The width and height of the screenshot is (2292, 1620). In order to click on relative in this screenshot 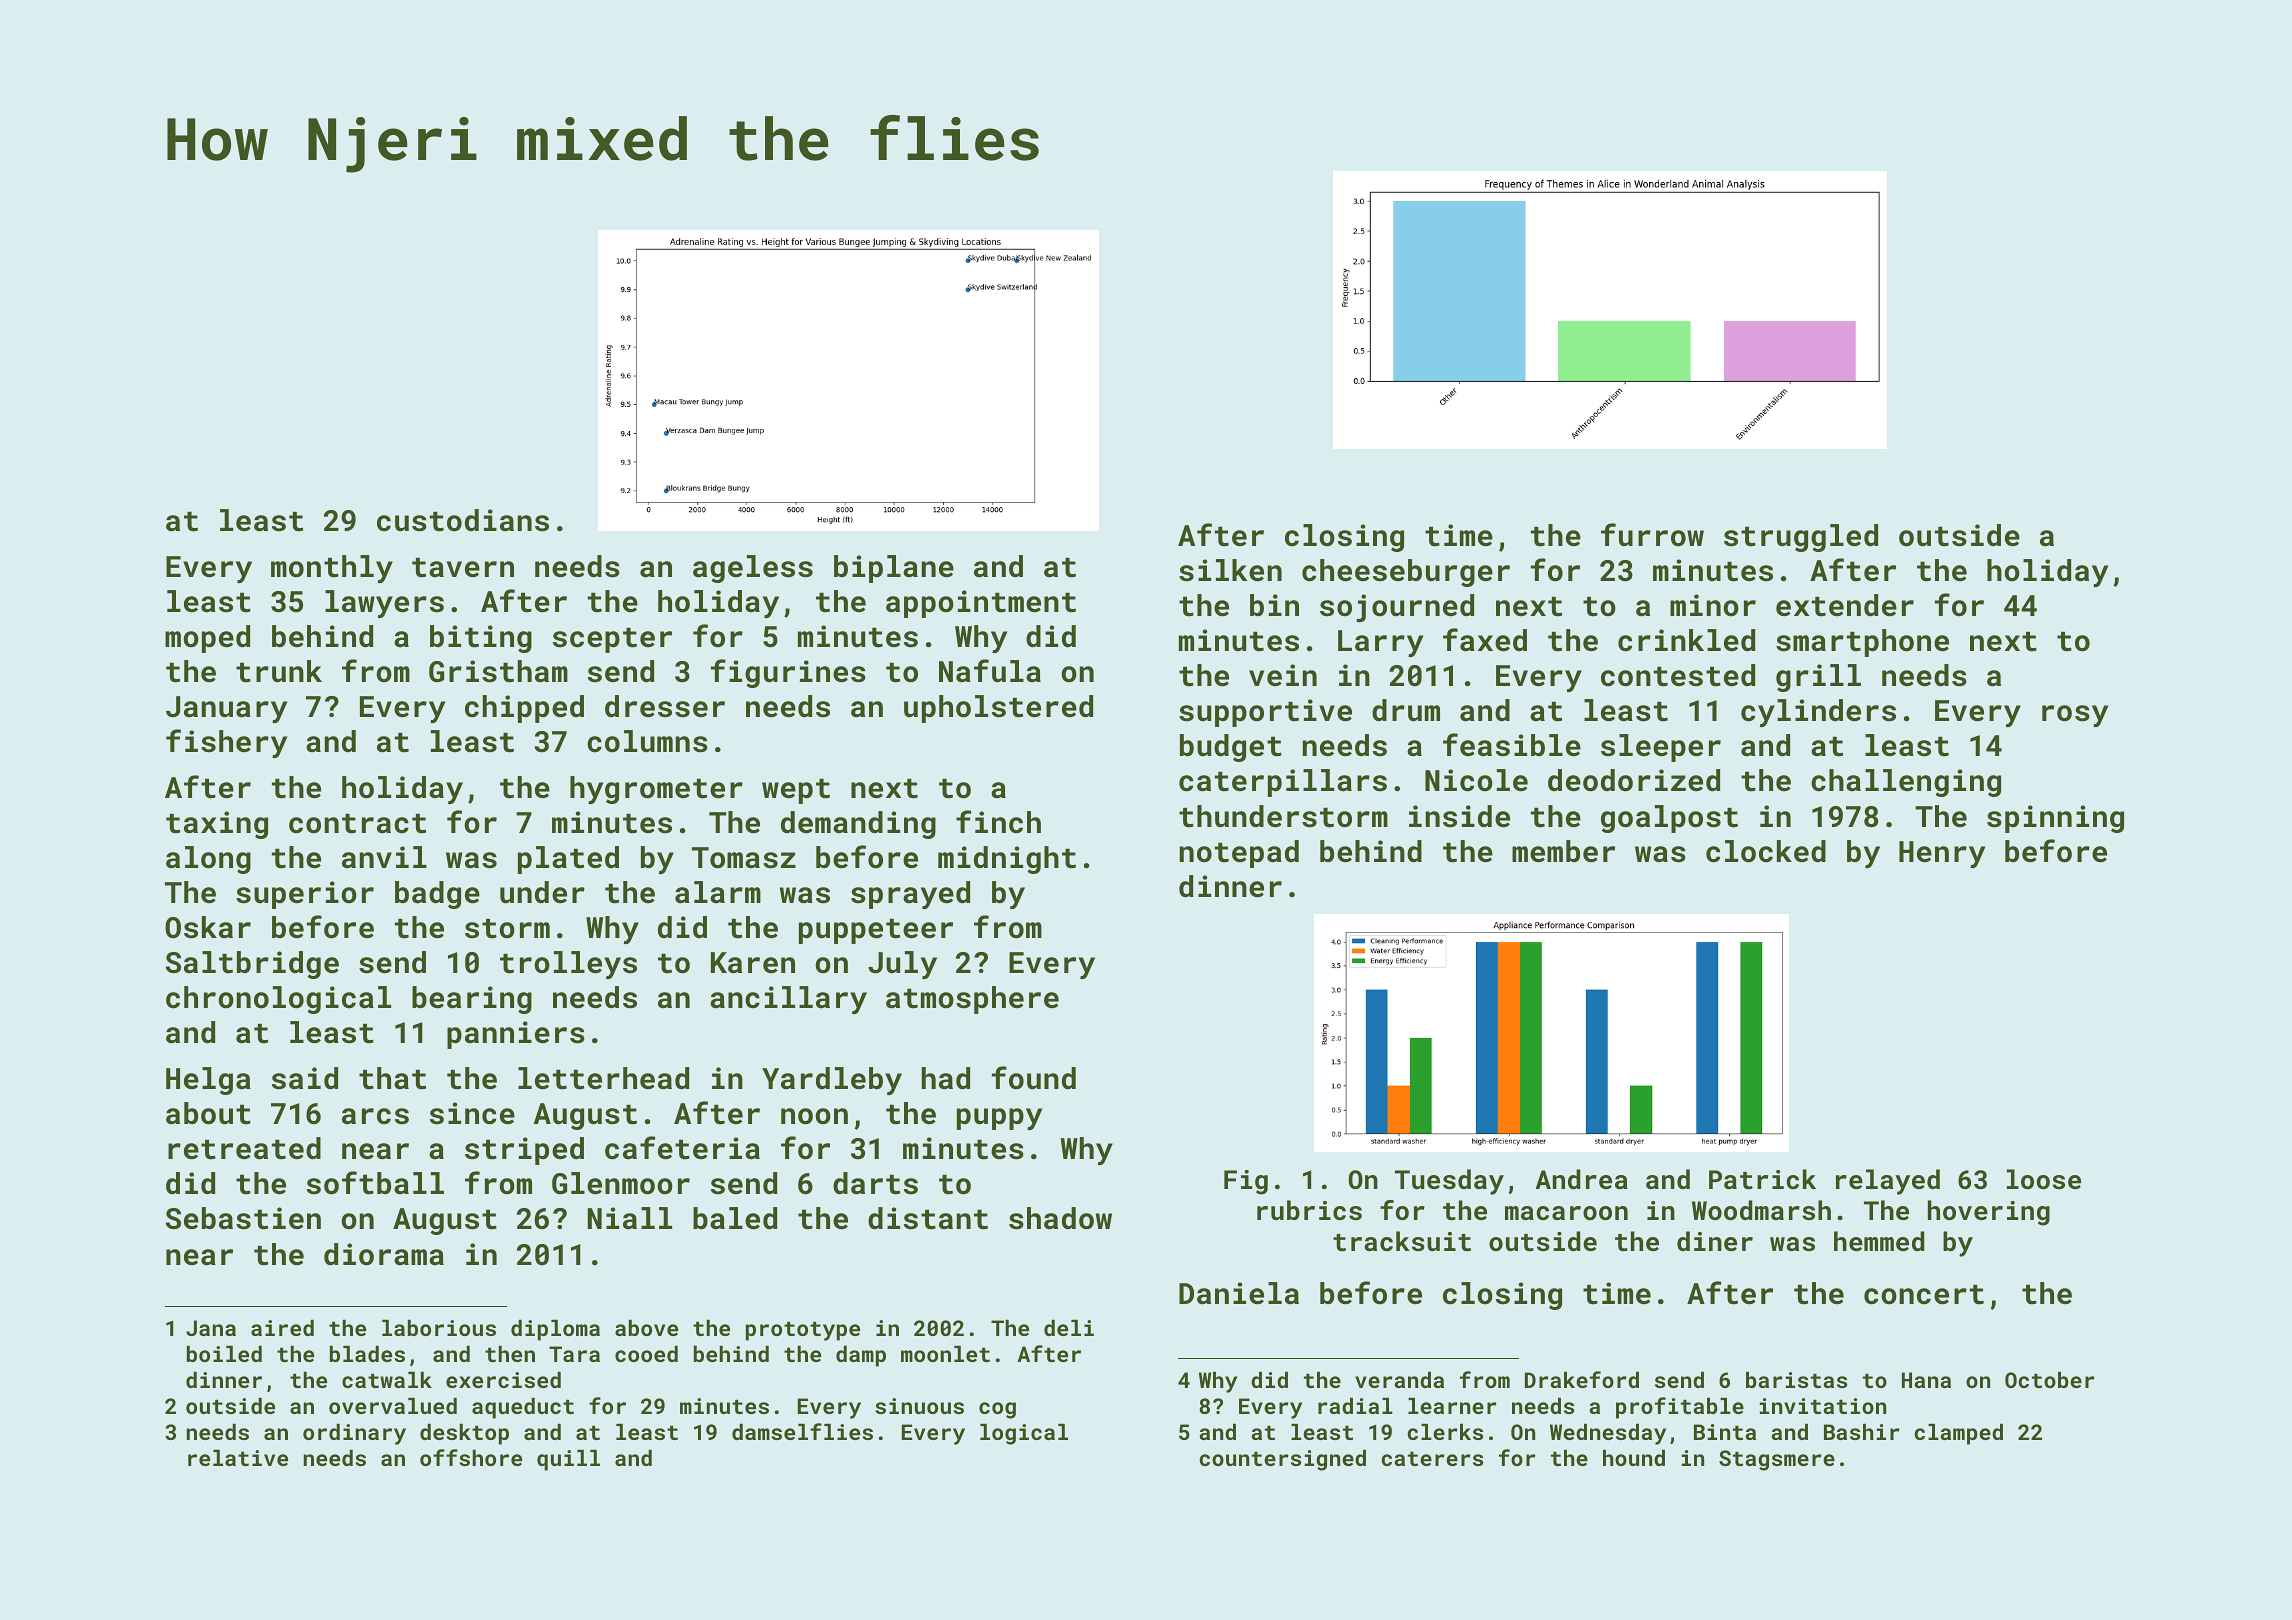, I will do `click(238, 1457)`.
